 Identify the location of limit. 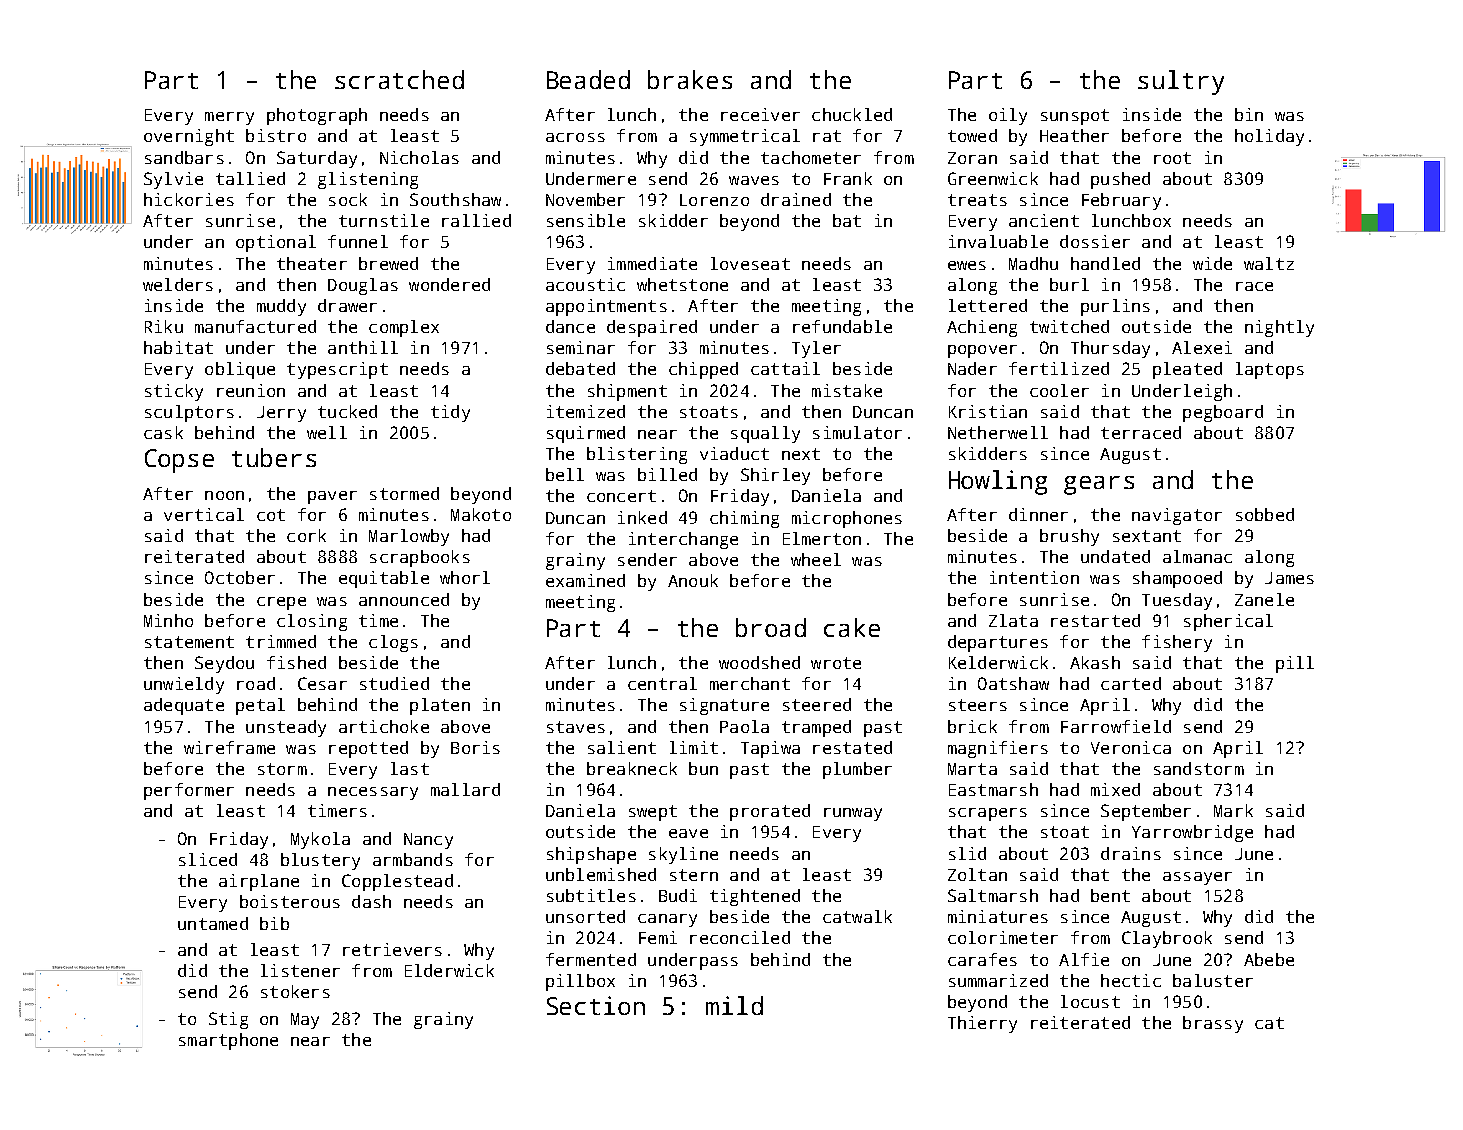
(694, 747).
